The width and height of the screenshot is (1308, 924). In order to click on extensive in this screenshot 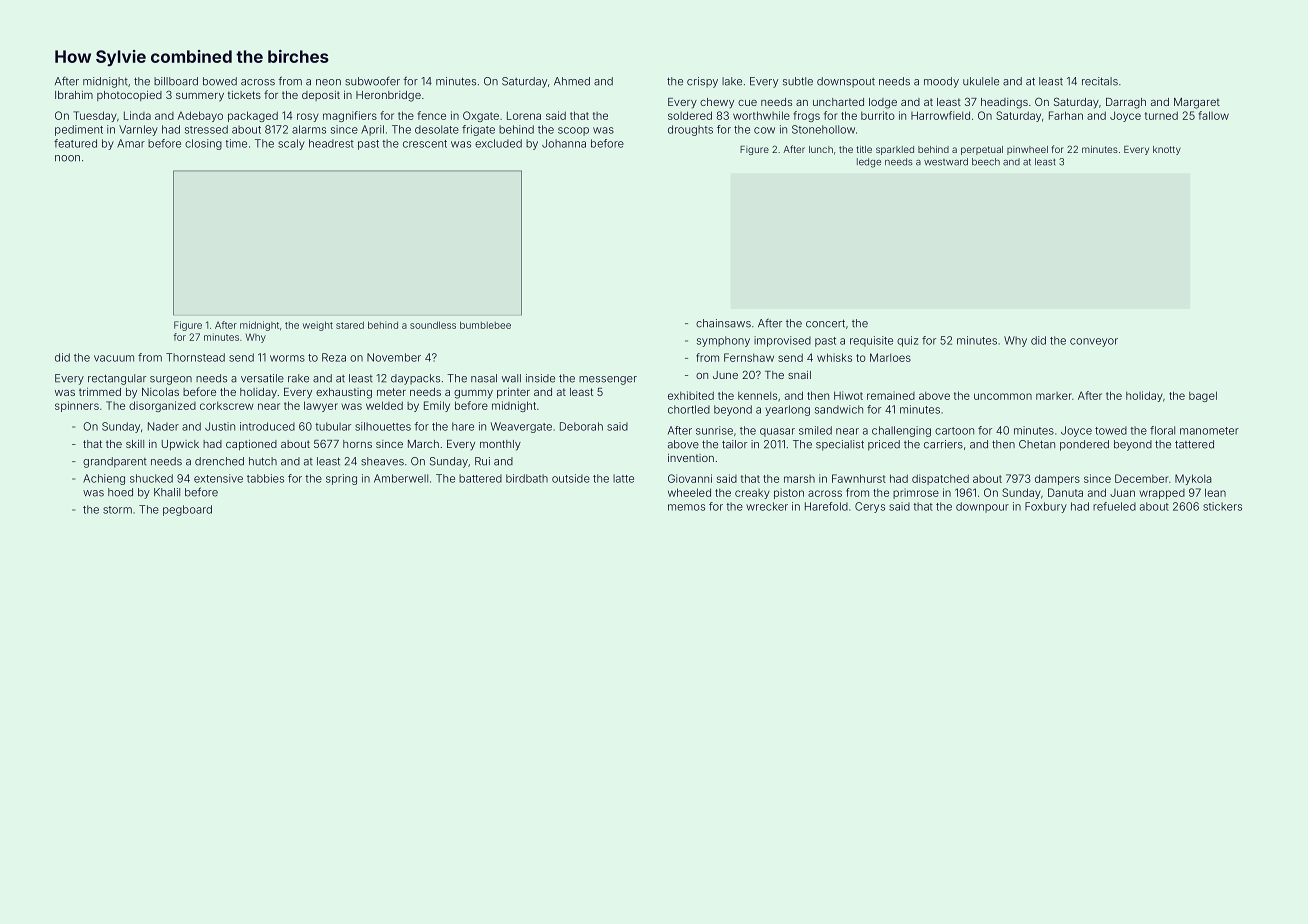, I will do `click(218, 478)`.
